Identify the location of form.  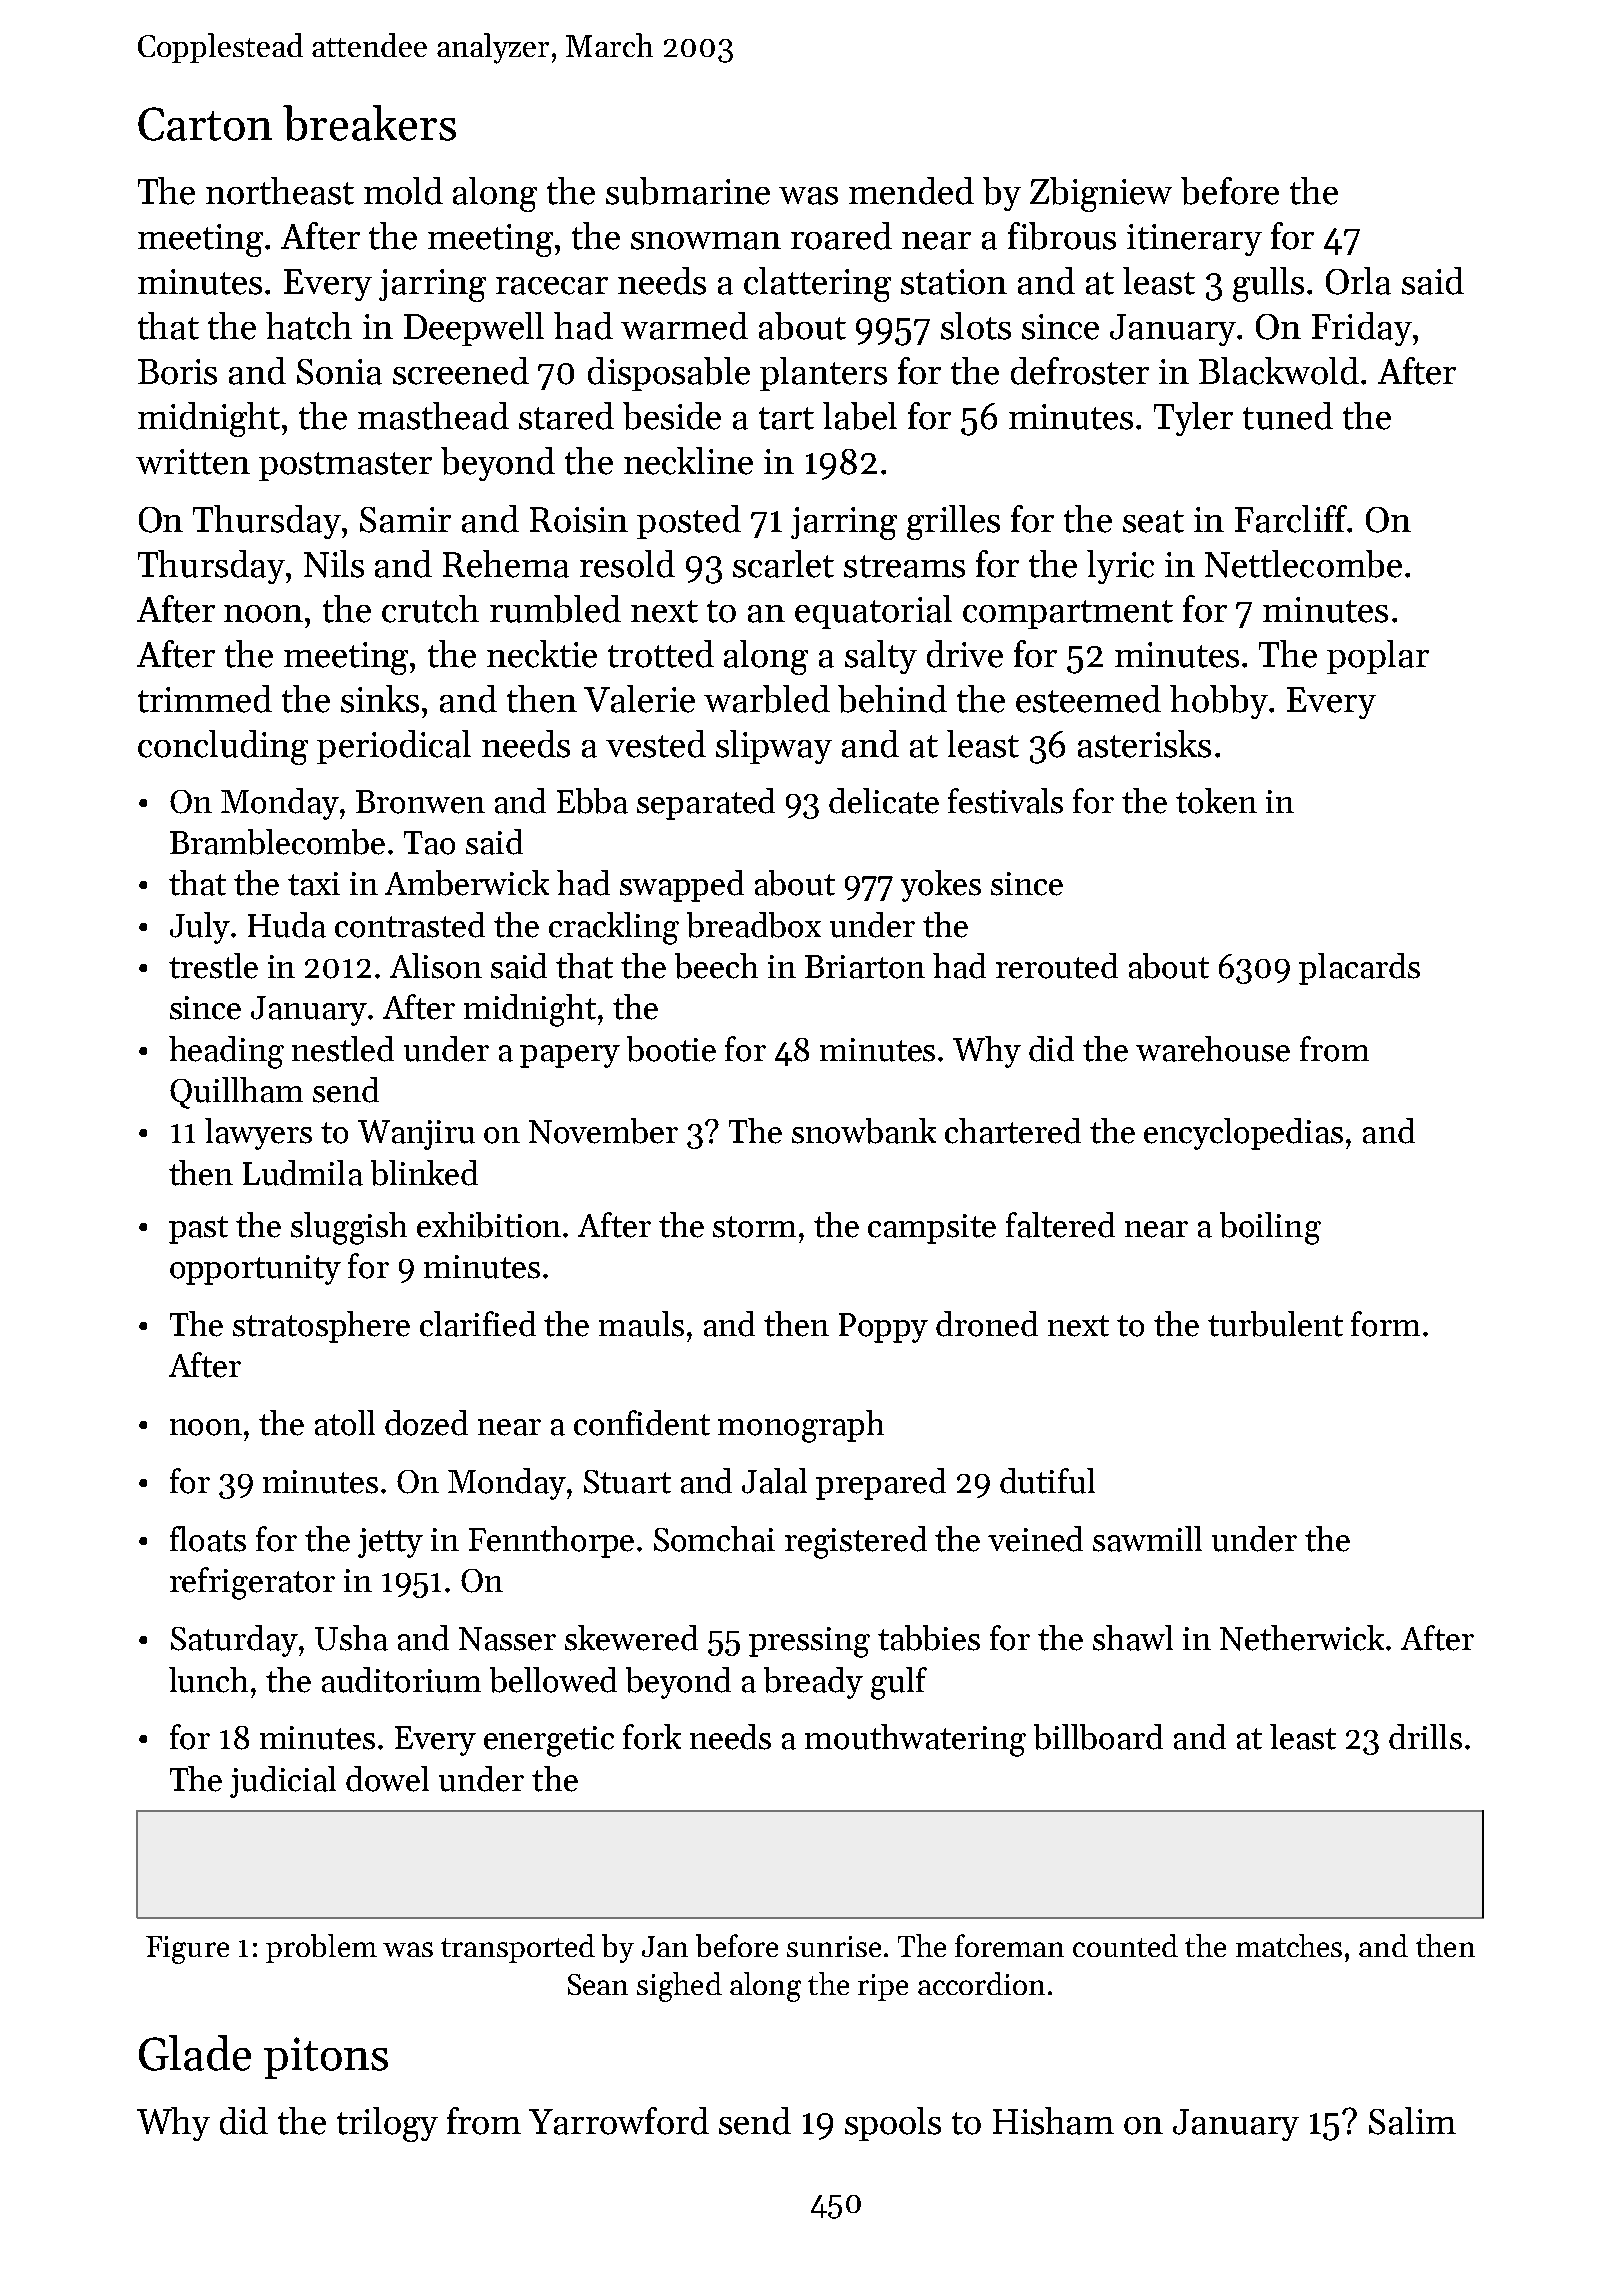
(1385, 1324).
